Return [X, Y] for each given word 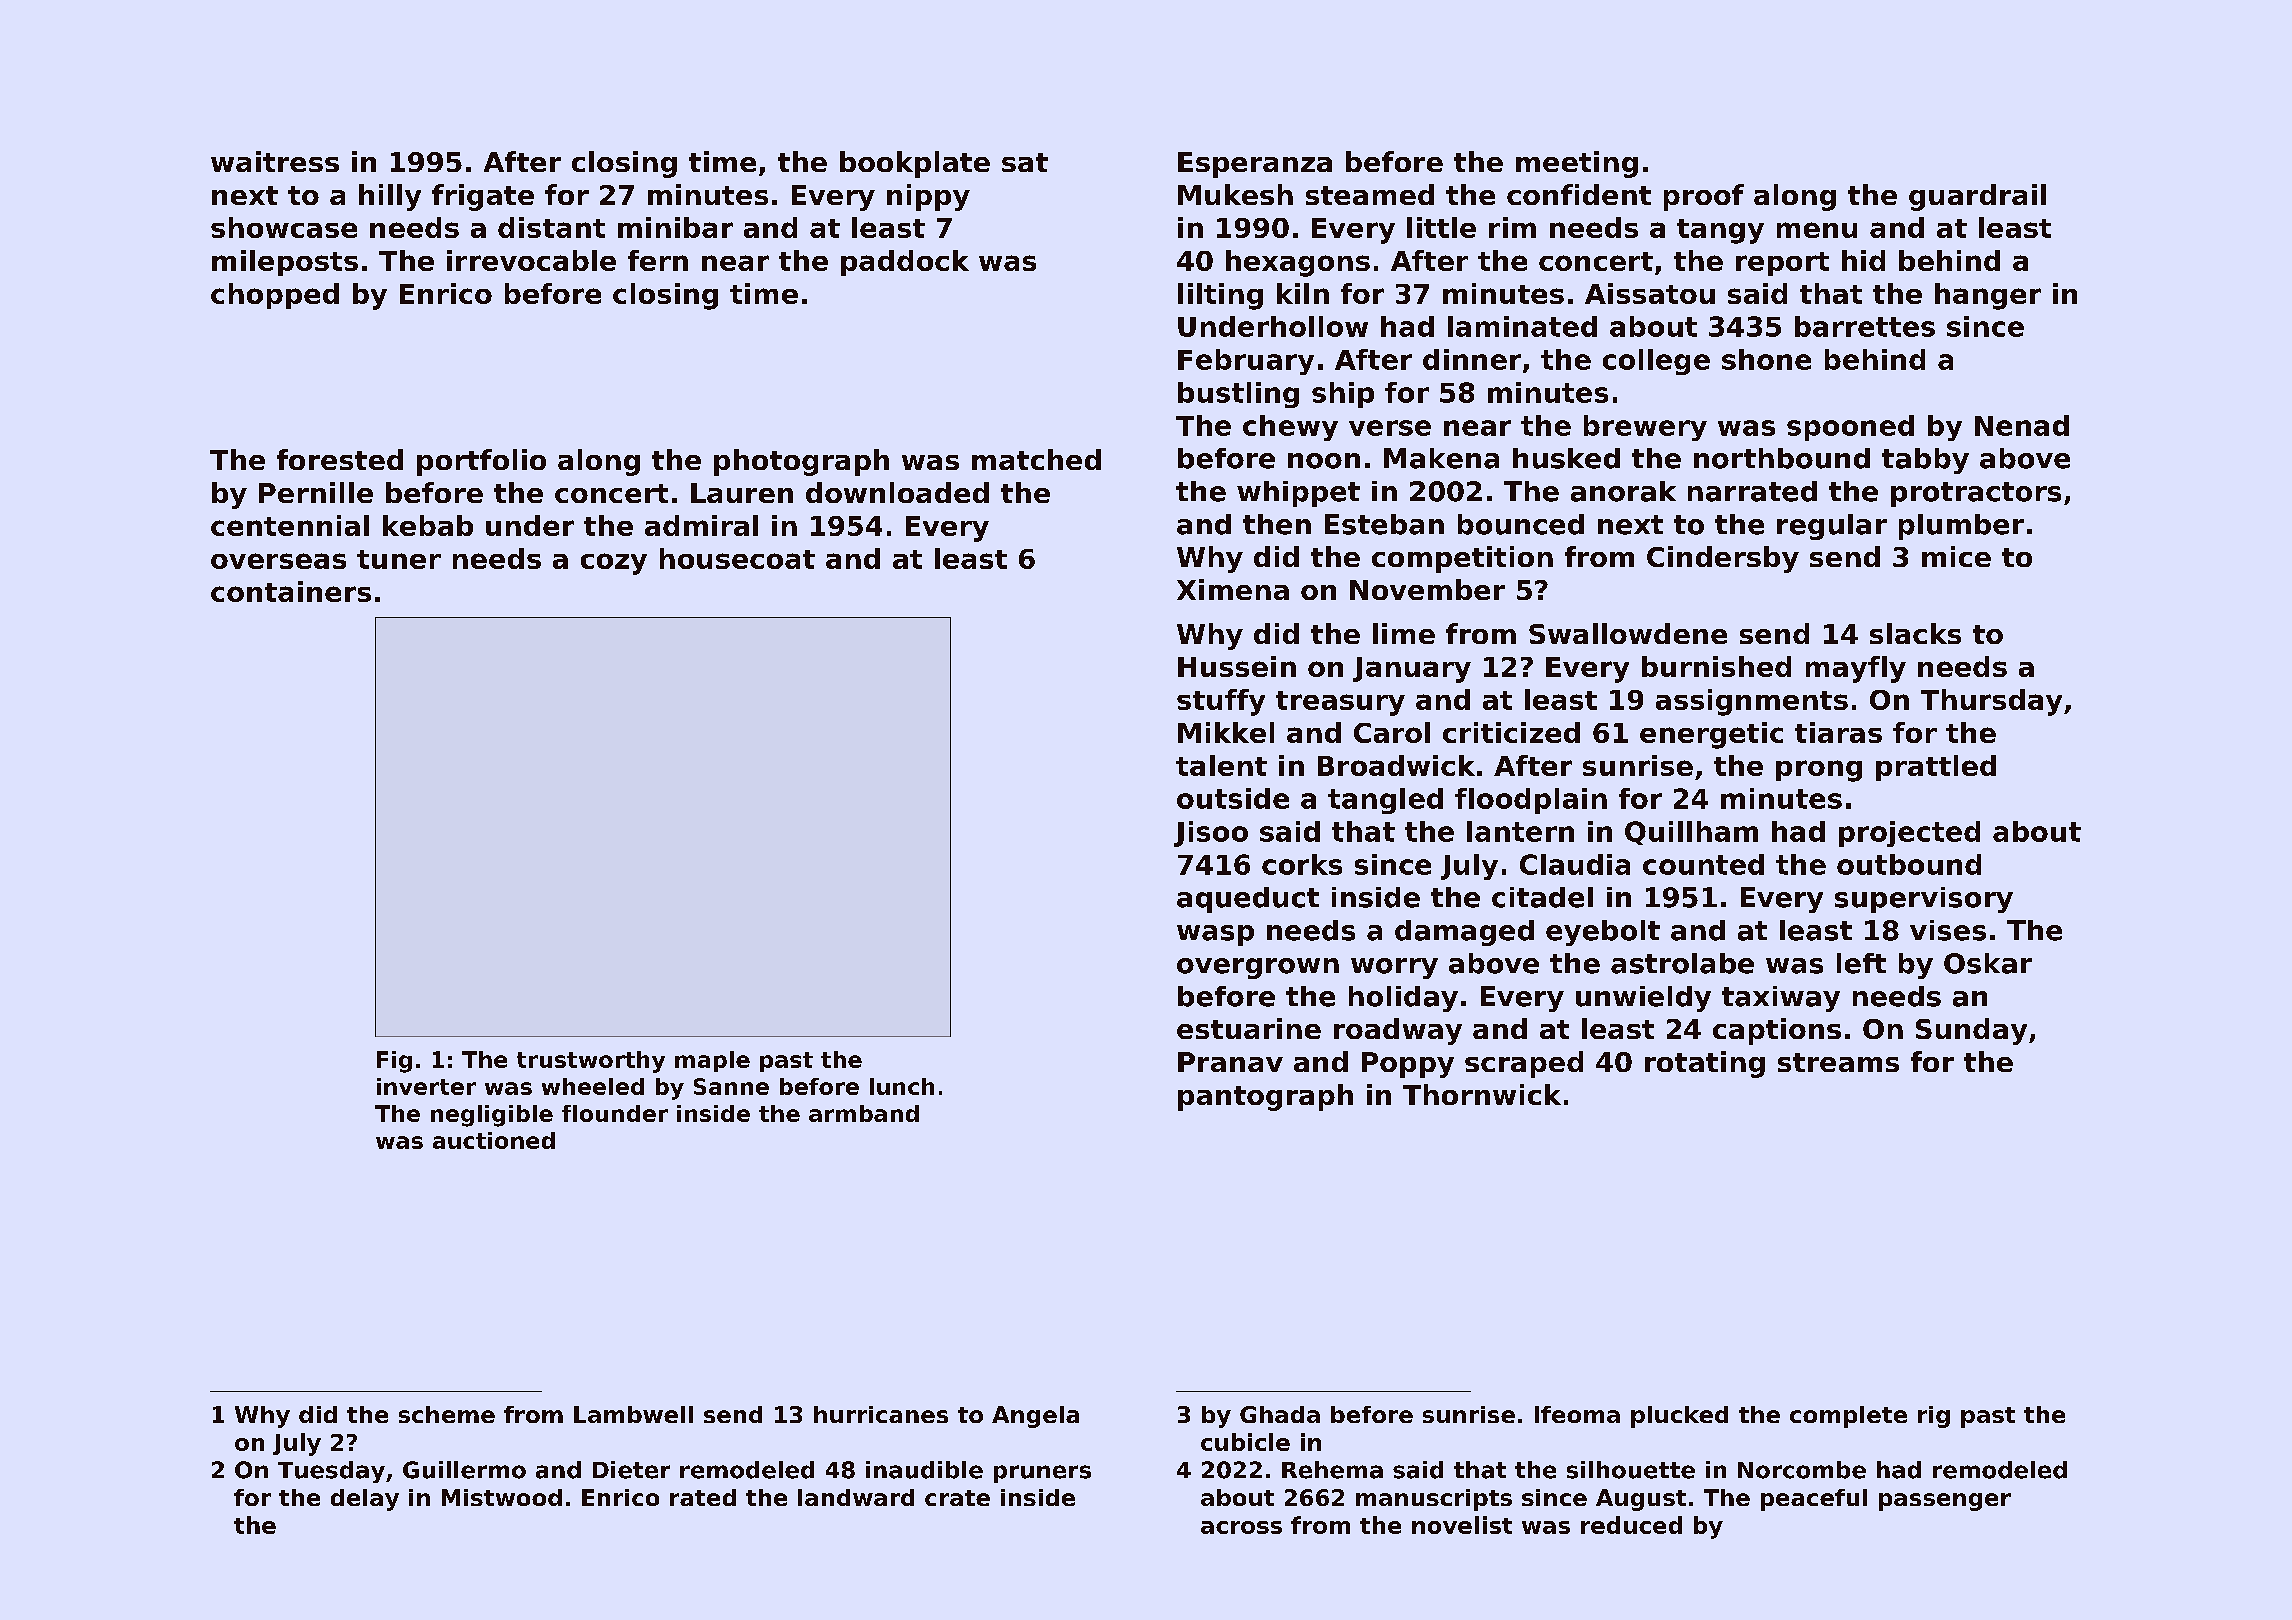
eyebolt [1603, 933]
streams [1838, 1062]
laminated [1522, 326]
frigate [483, 197]
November [1427, 589]
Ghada [1280, 1414]
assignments [1752, 702]
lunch [902, 1086]
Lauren [742, 493]
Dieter [631, 1470]
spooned [1850, 428]
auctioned [494, 1140]
